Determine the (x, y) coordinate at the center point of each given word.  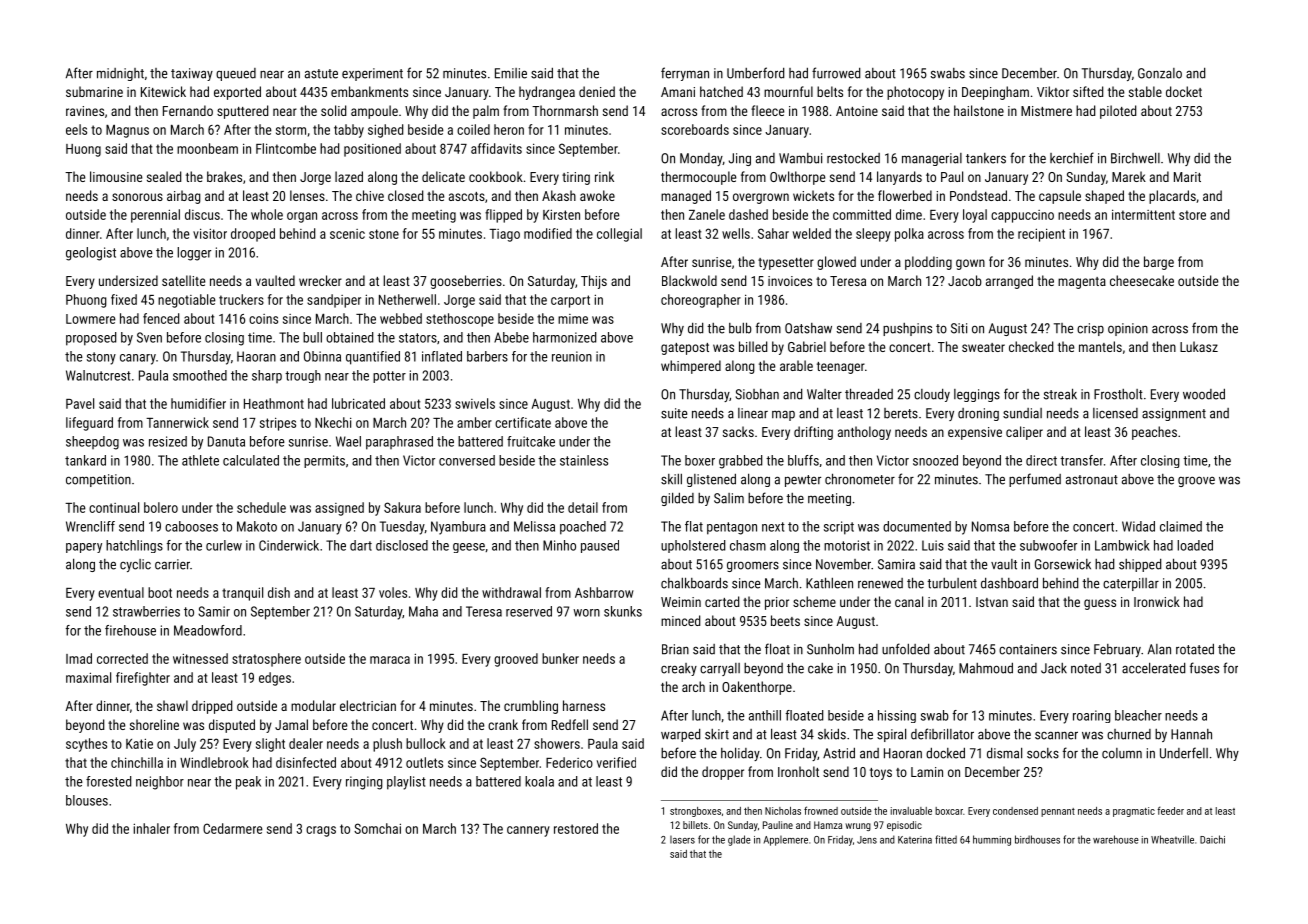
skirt (717, 734)
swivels (475, 403)
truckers (241, 299)
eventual (121, 592)
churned (1129, 734)
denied (597, 91)
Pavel (80, 403)
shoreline (154, 724)
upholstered (693, 546)
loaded (1195, 545)
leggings (977, 395)
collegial (619, 235)
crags (321, 831)
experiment (372, 74)
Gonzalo (1160, 73)
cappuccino (1022, 216)
